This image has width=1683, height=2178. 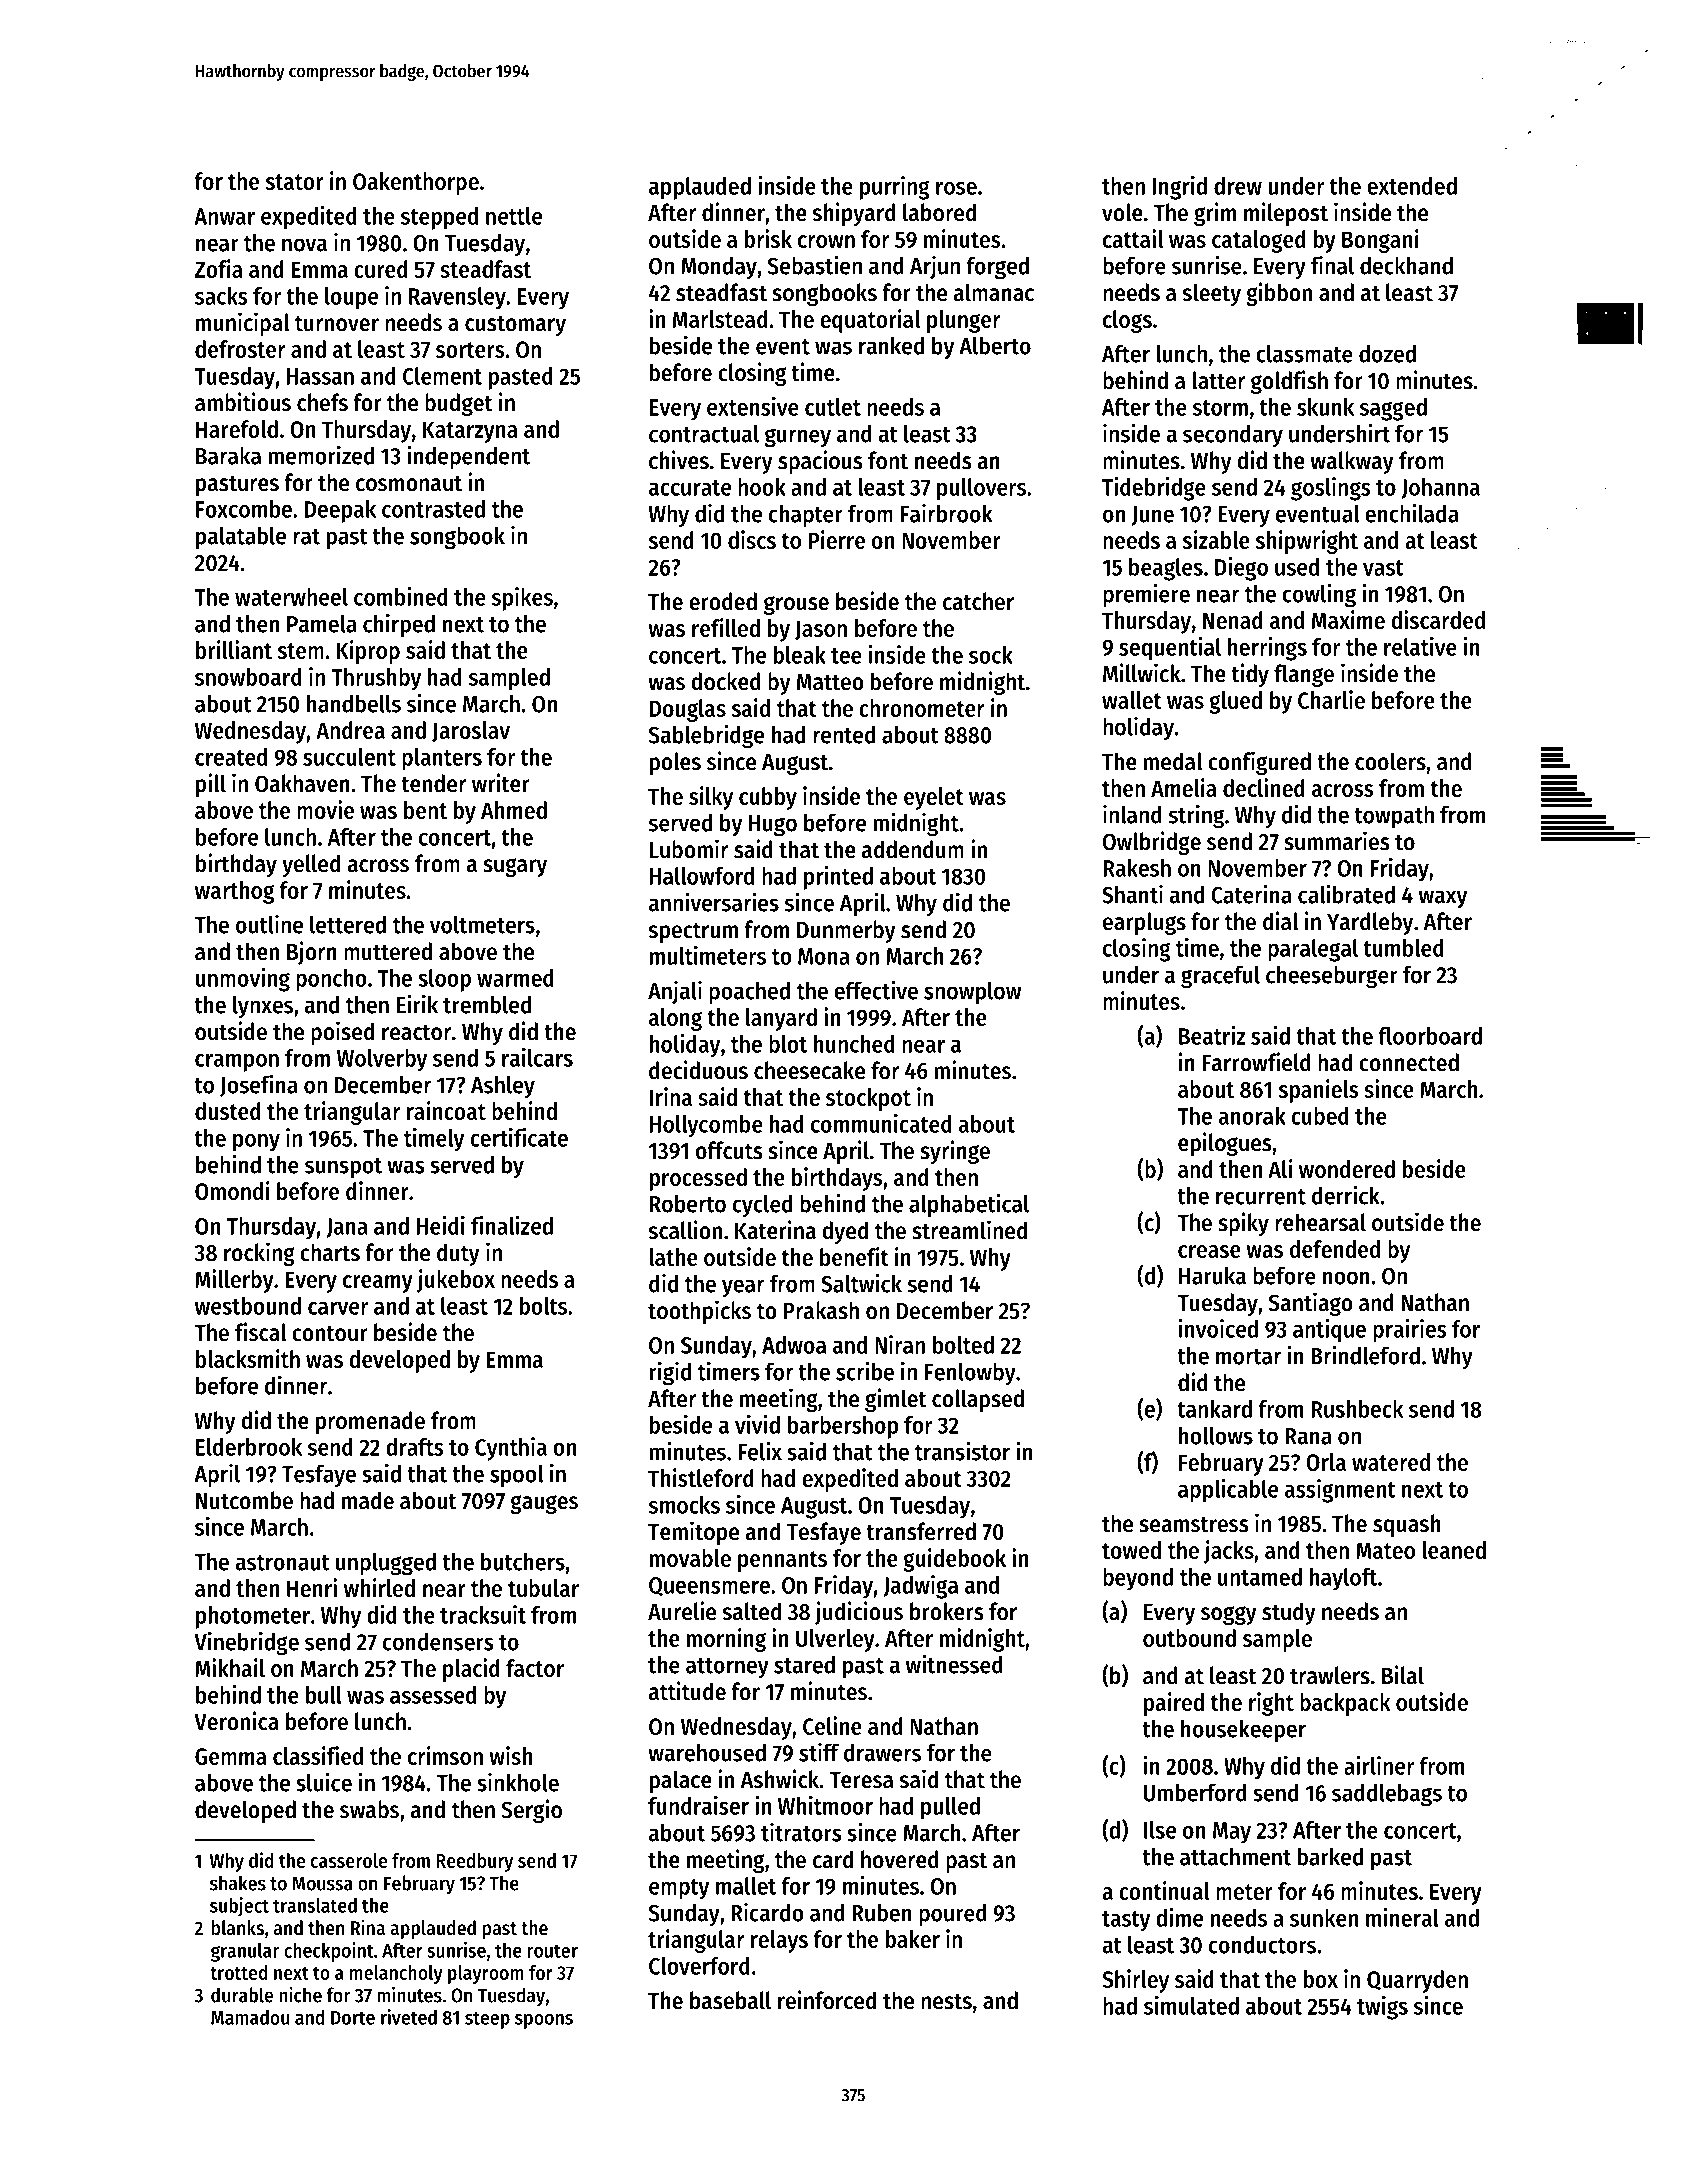 What do you see at coordinates (681, 1781) in the image?
I see `palace` at bounding box center [681, 1781].
